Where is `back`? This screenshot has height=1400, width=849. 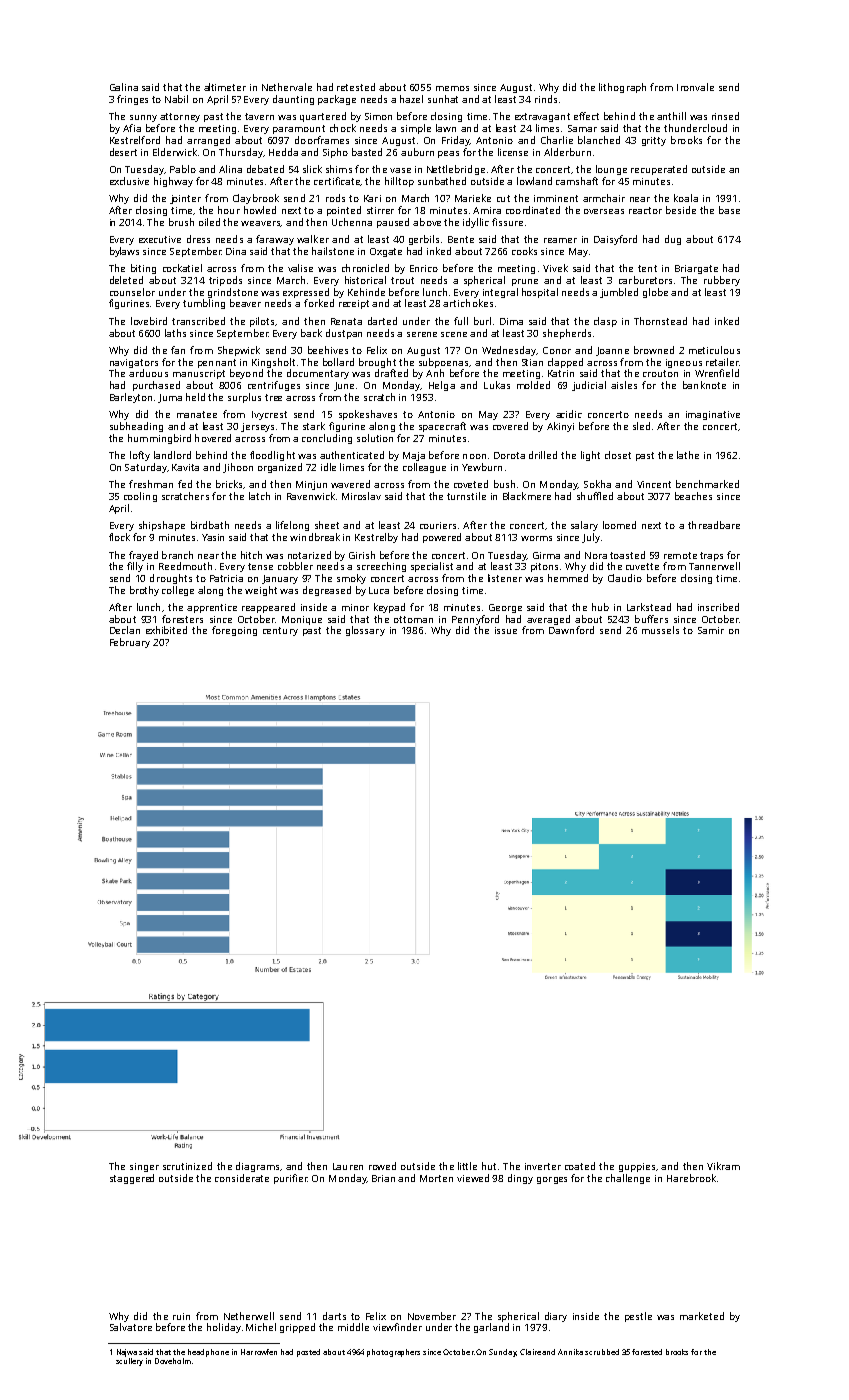
back is located at coordinates (311, 333).
